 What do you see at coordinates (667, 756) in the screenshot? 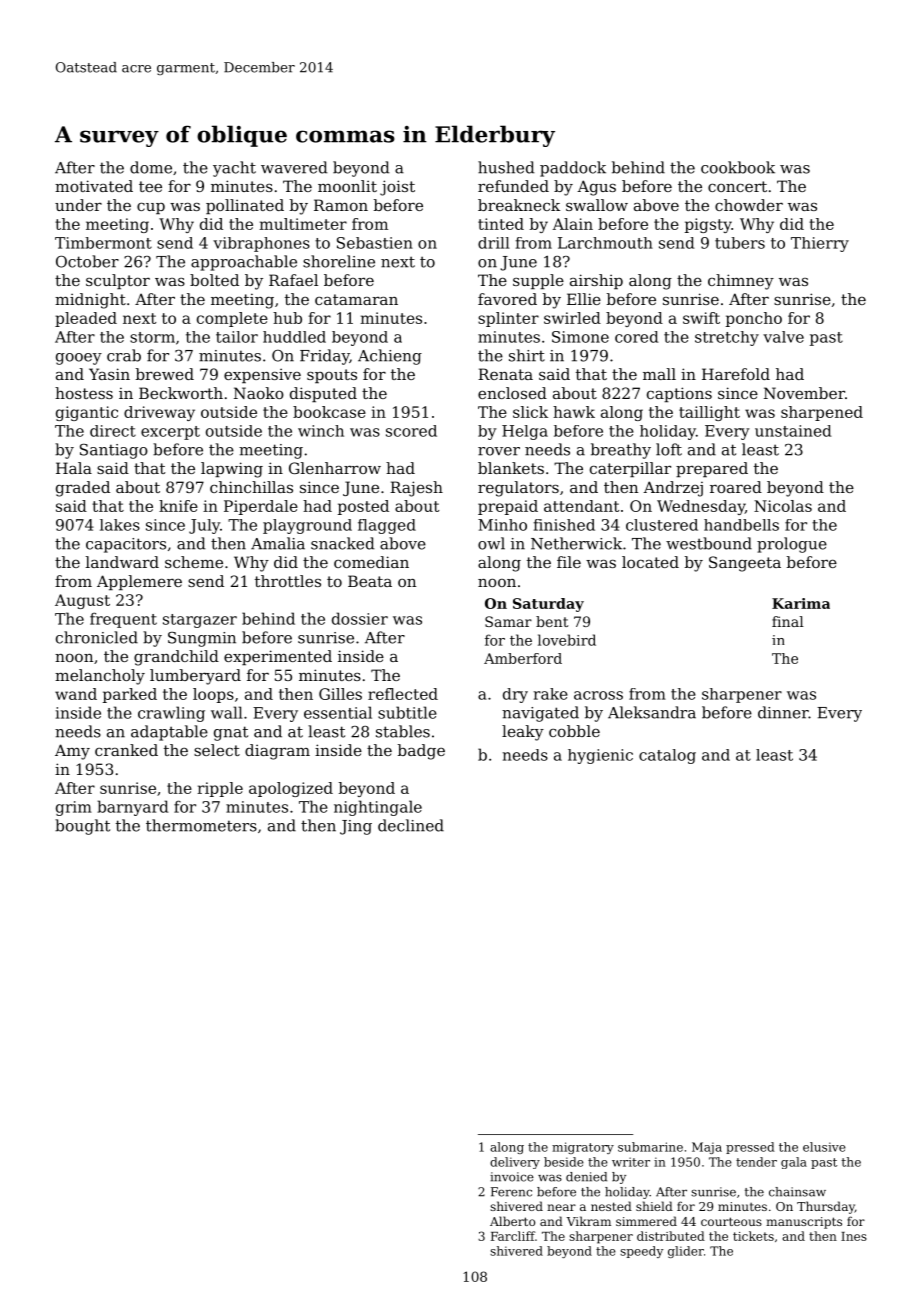
I see `catalog` at bounding box center [667, 756].
